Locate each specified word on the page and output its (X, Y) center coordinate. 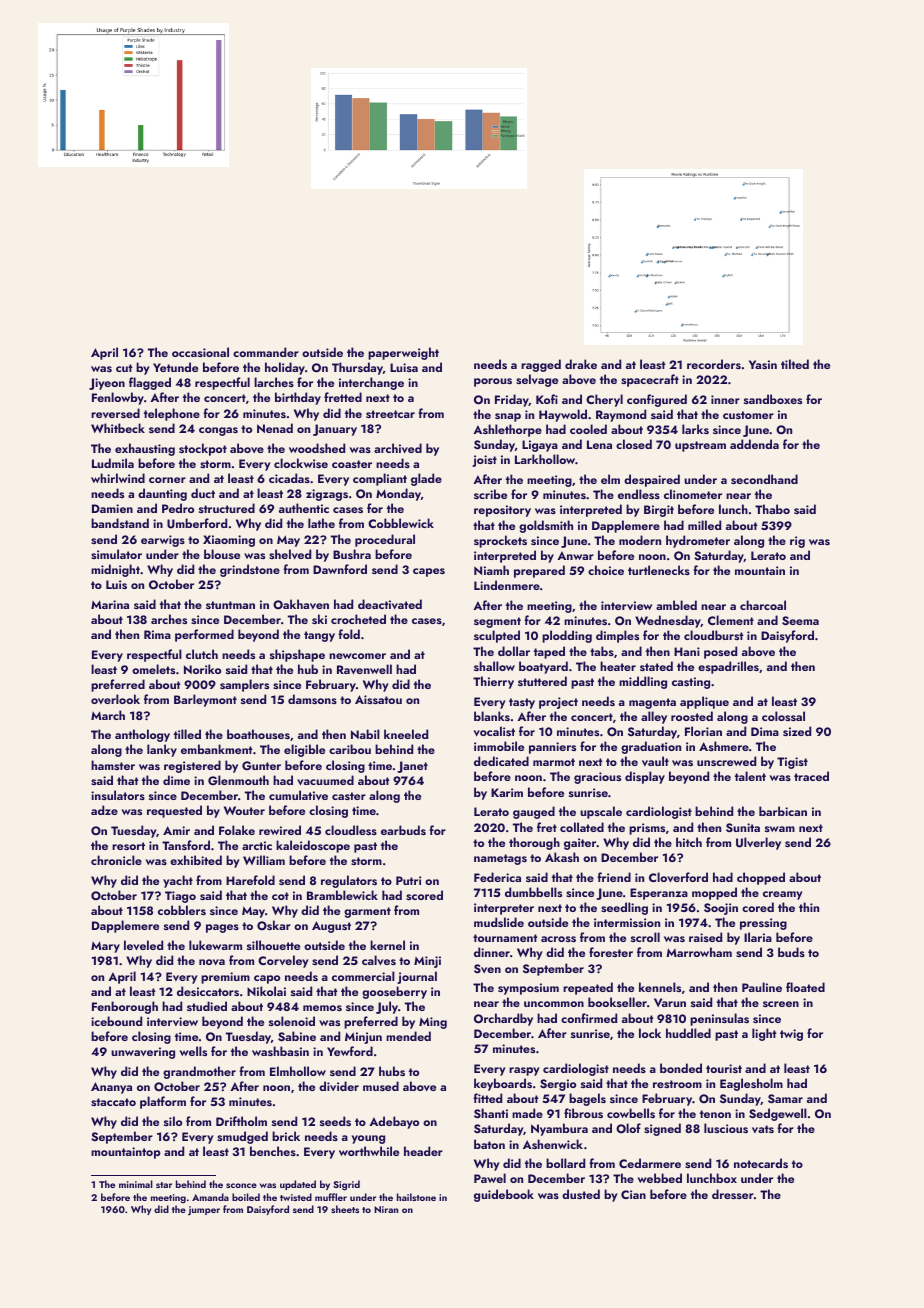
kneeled (406, 734)
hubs (392, 1071)
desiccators (208, 991)
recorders (714, 364)
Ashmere (724, 746)
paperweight (403, 353)
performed (204, 635)
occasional (200, 352)
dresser (733, 1194)
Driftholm (241, 1121)
